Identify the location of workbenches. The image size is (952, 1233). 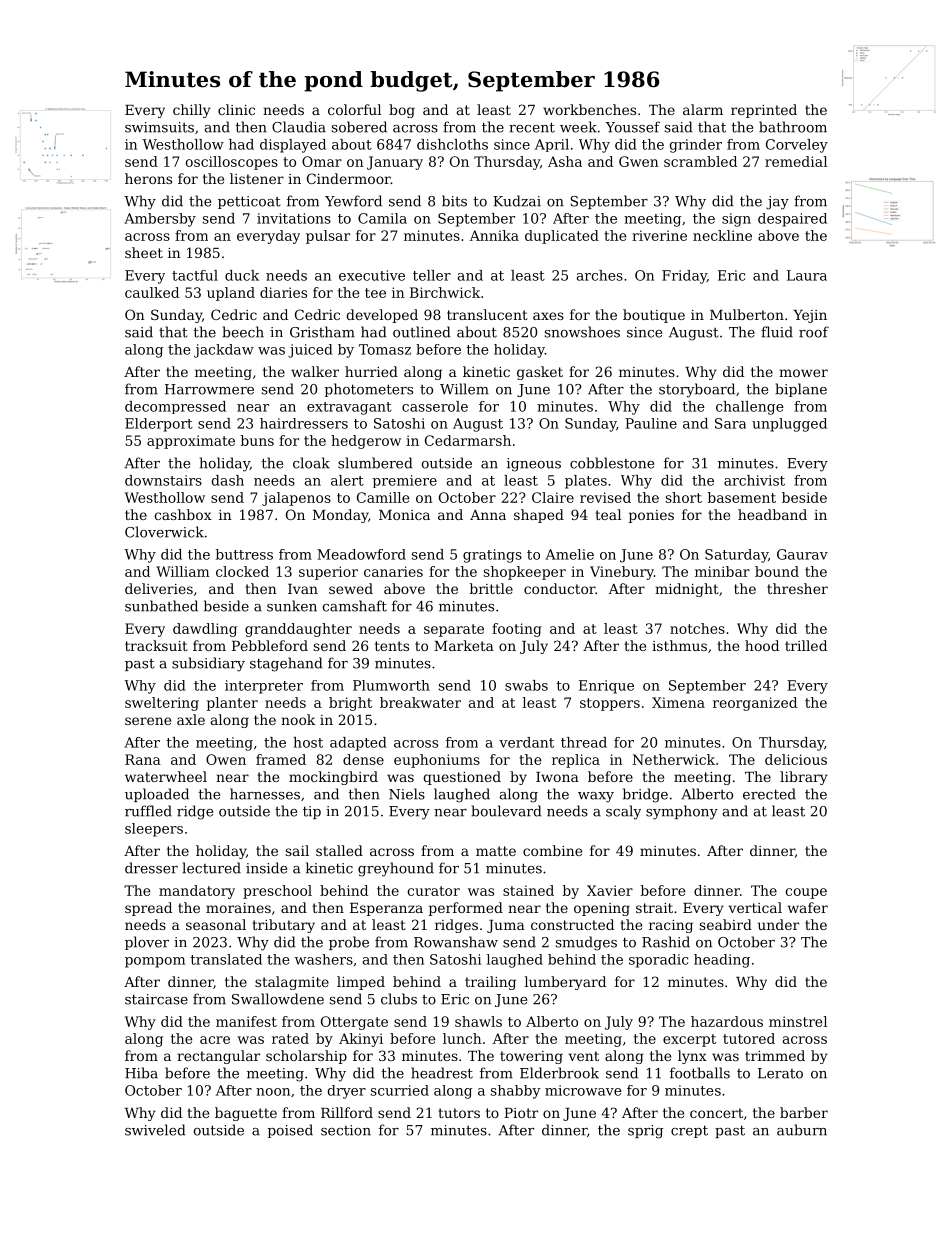
(589, 109).
